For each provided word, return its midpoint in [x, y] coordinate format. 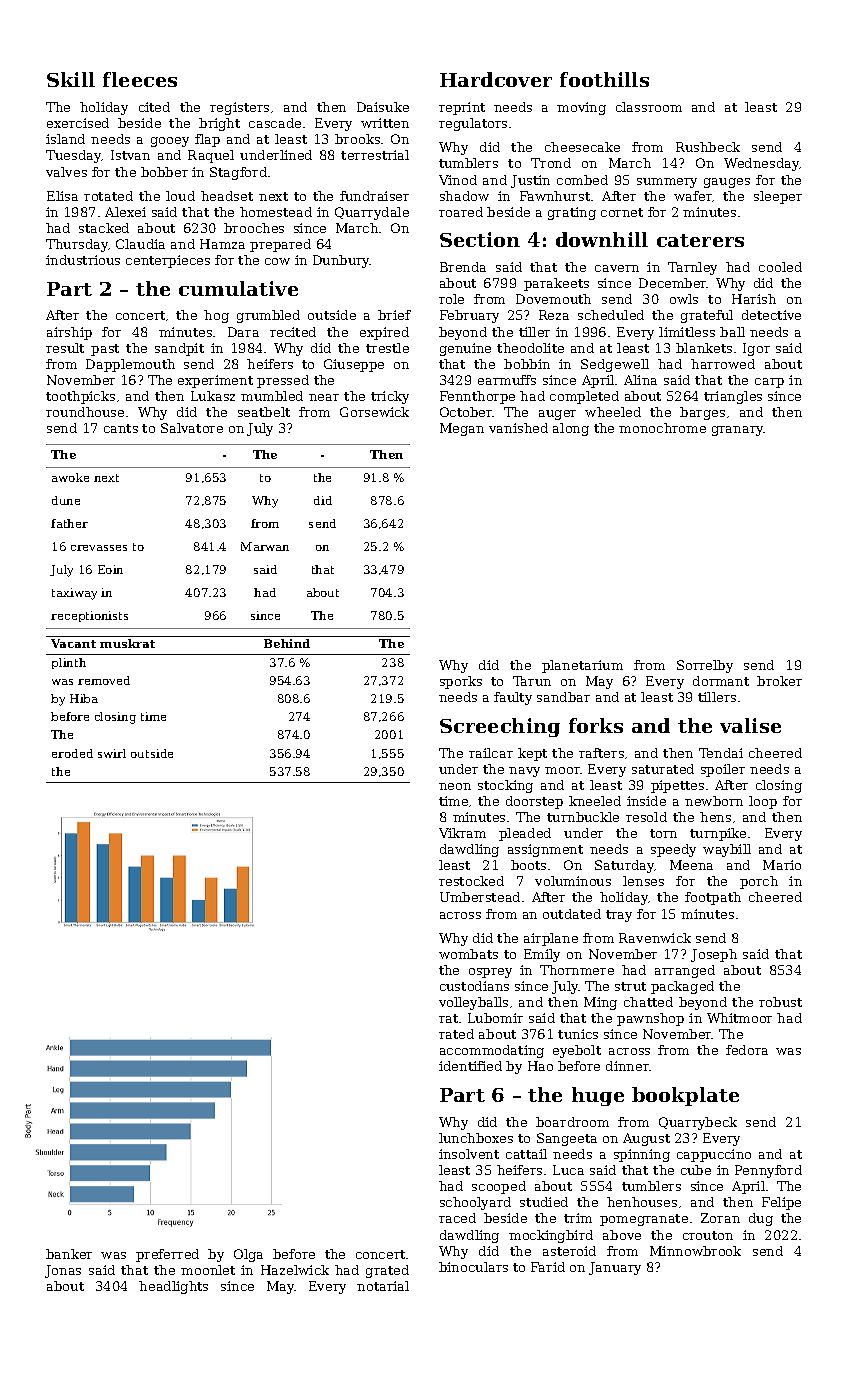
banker [69, 1254]
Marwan [265, 546]
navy [524, 772]
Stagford [238, 173]
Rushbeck [708, 147]
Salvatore [192, 428]
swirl [112, 753]
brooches [254, 228]
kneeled [595, 801]
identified [470, 1066]
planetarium [582, 666]
